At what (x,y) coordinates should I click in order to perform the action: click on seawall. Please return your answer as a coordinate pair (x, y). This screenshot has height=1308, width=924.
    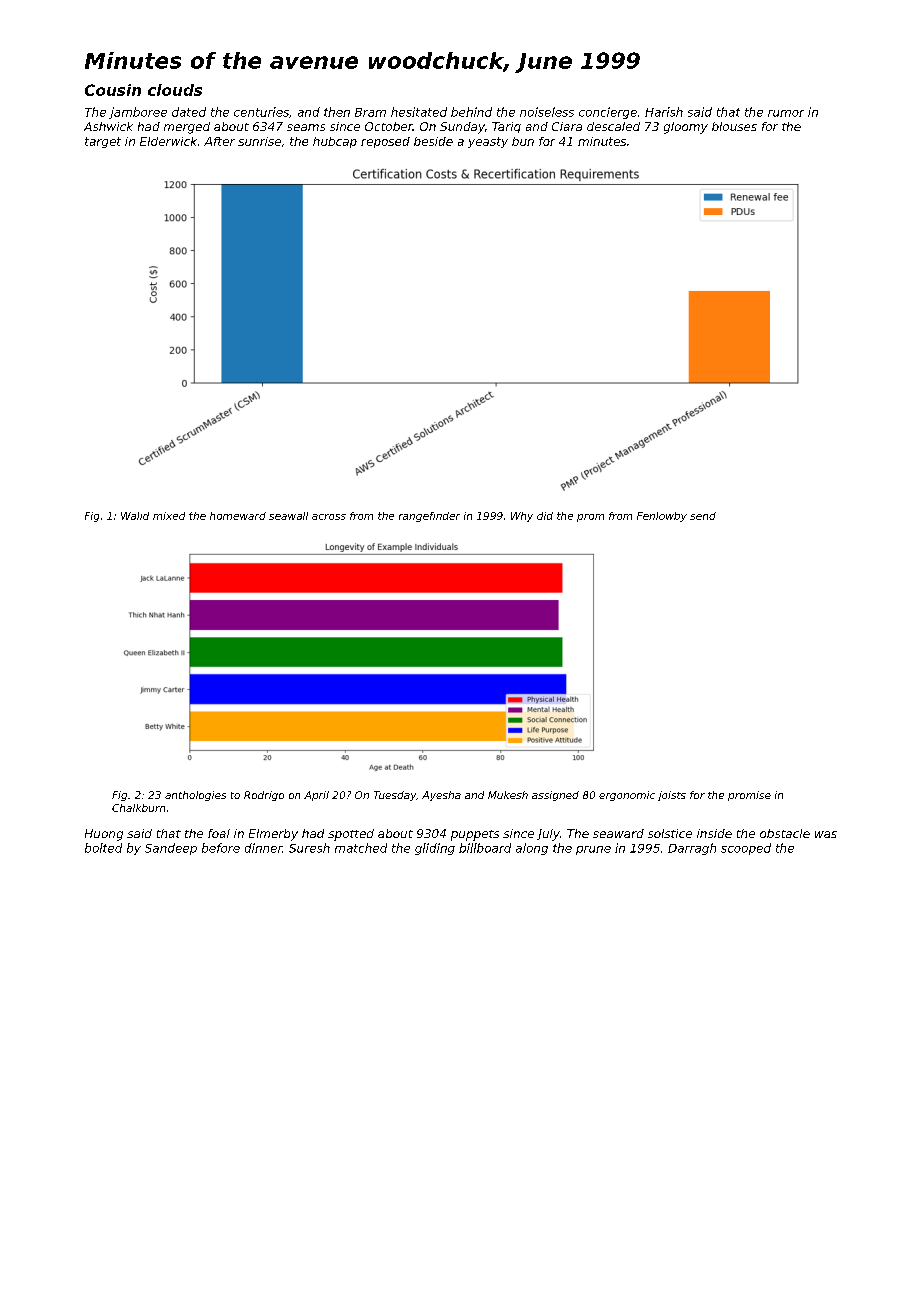
    Looking at the image, I should click on (288, 516).
